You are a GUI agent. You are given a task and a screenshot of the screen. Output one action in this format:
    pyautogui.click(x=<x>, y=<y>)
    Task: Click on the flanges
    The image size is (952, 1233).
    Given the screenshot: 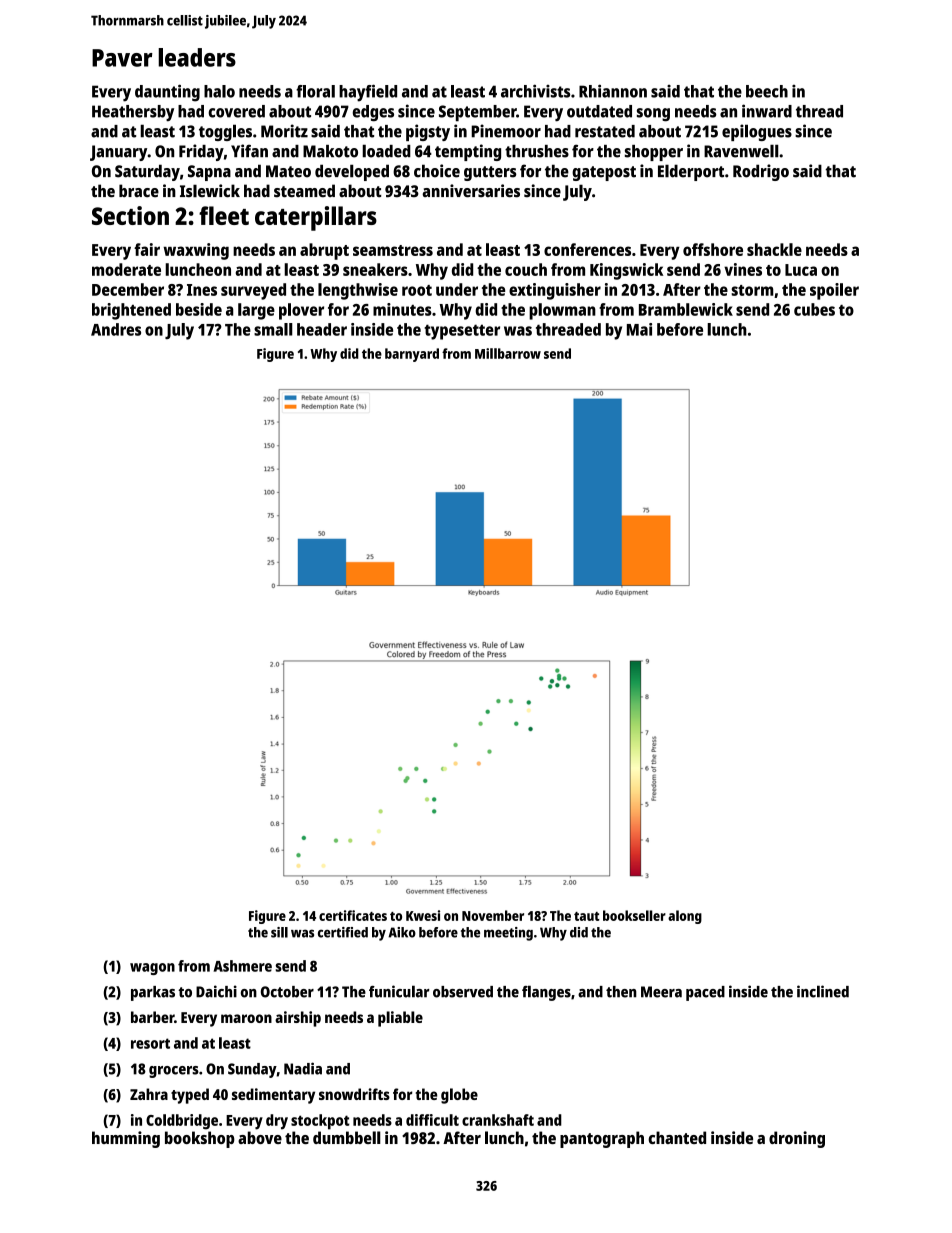 What is the action you would take?
    pyautogui.click(x=546, y=993)
